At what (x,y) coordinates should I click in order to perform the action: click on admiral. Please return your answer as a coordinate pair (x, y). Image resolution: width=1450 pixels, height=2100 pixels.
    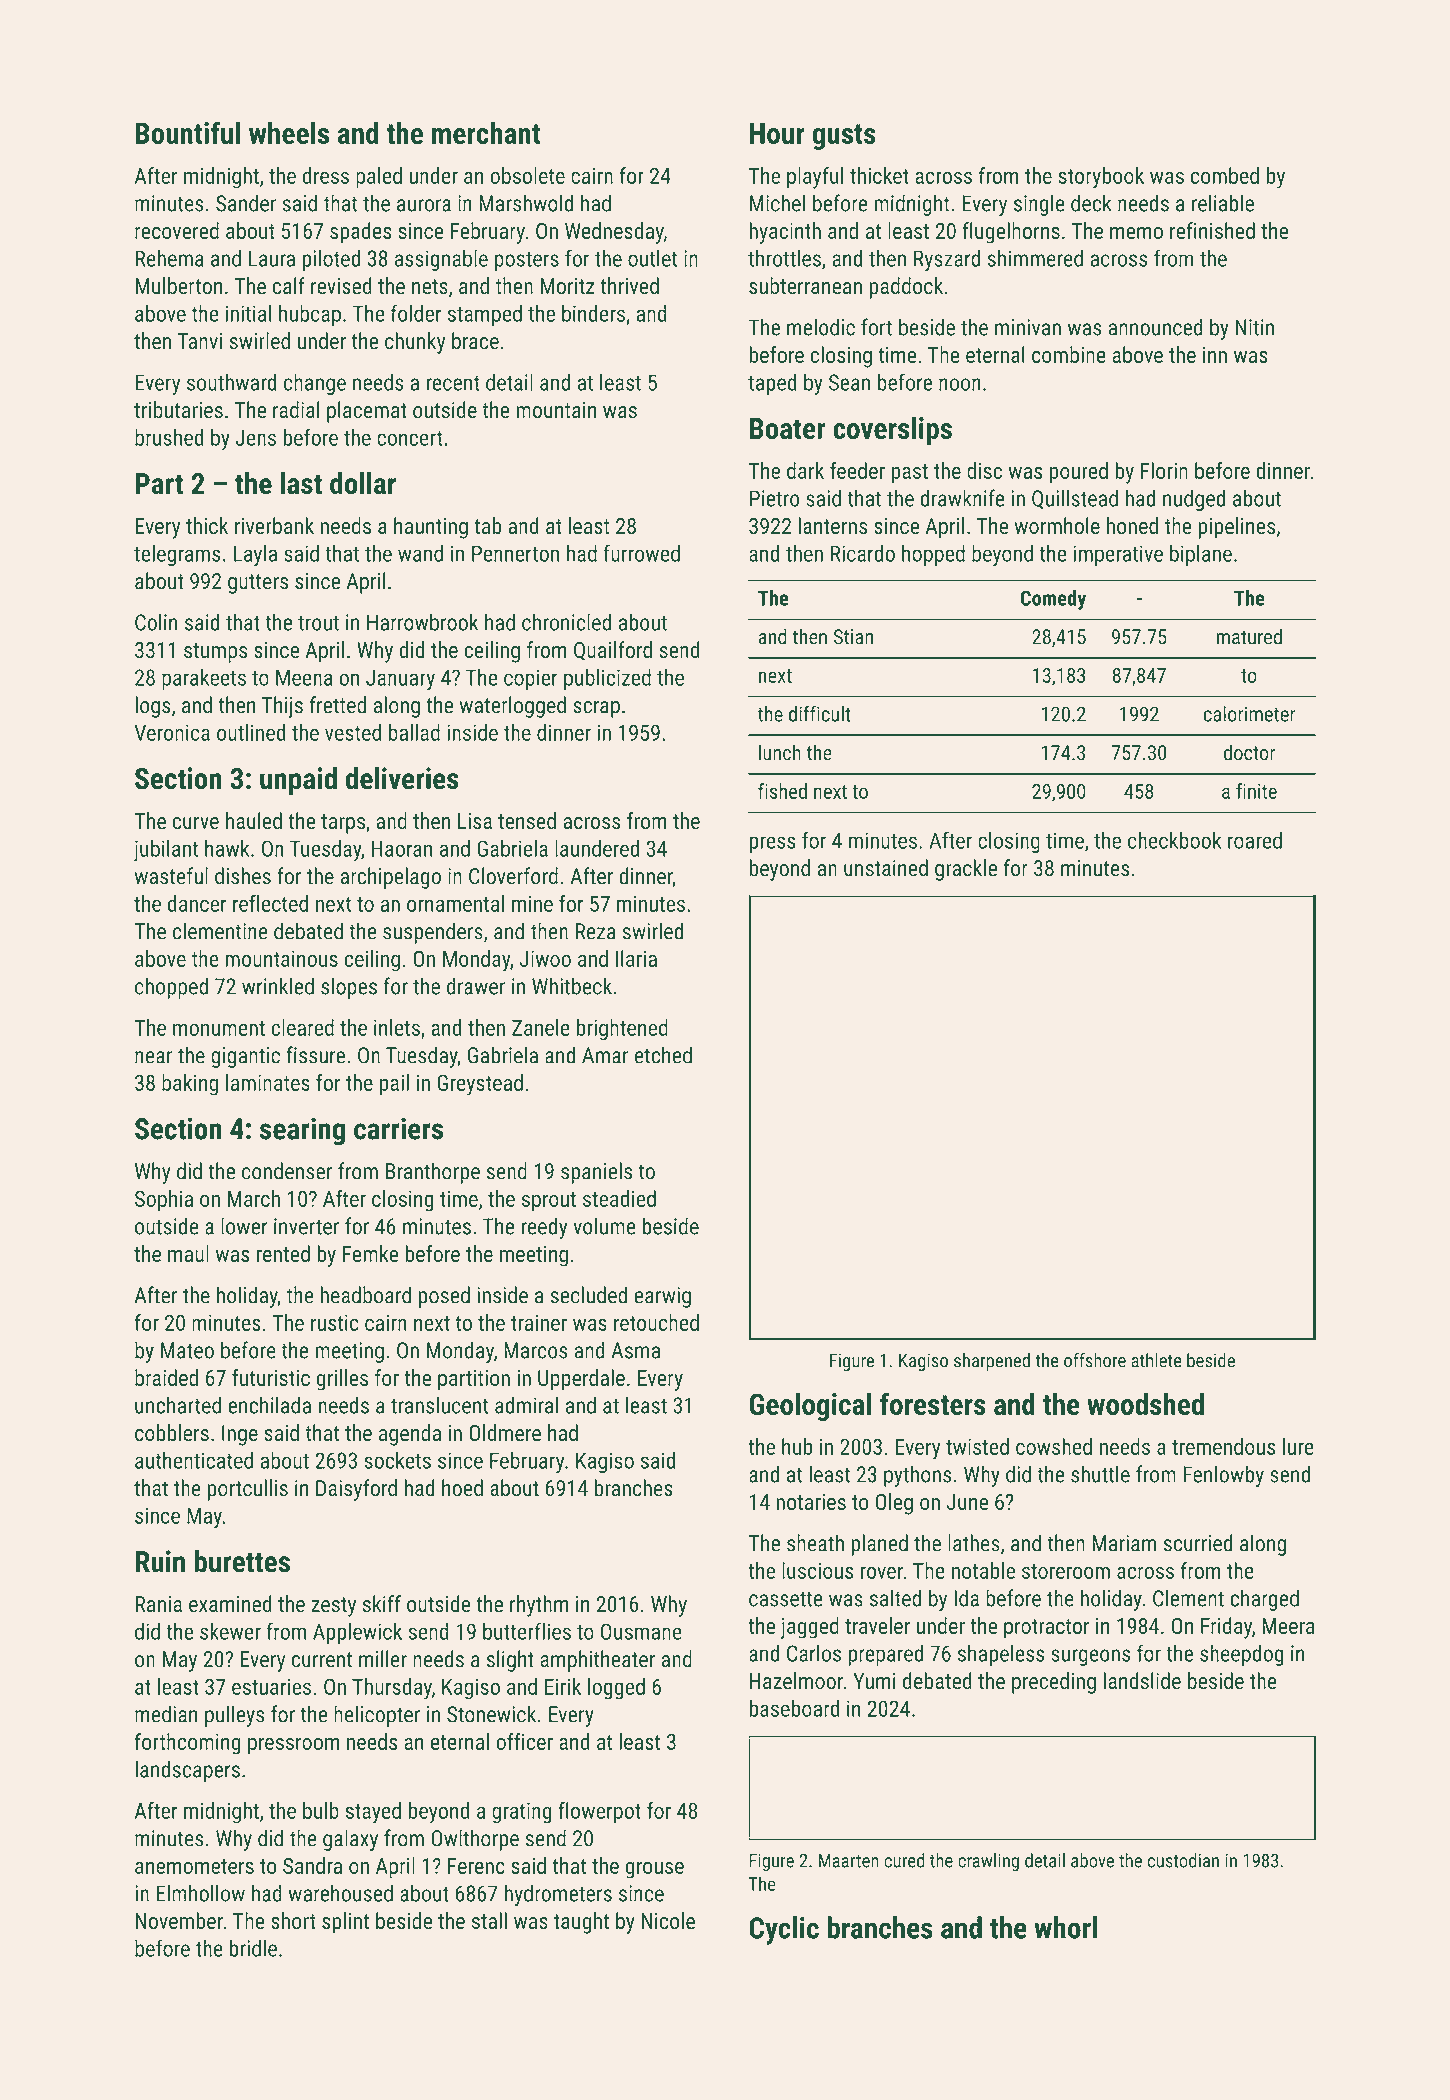
    Looking at the image, I should click on (526, 1405).
